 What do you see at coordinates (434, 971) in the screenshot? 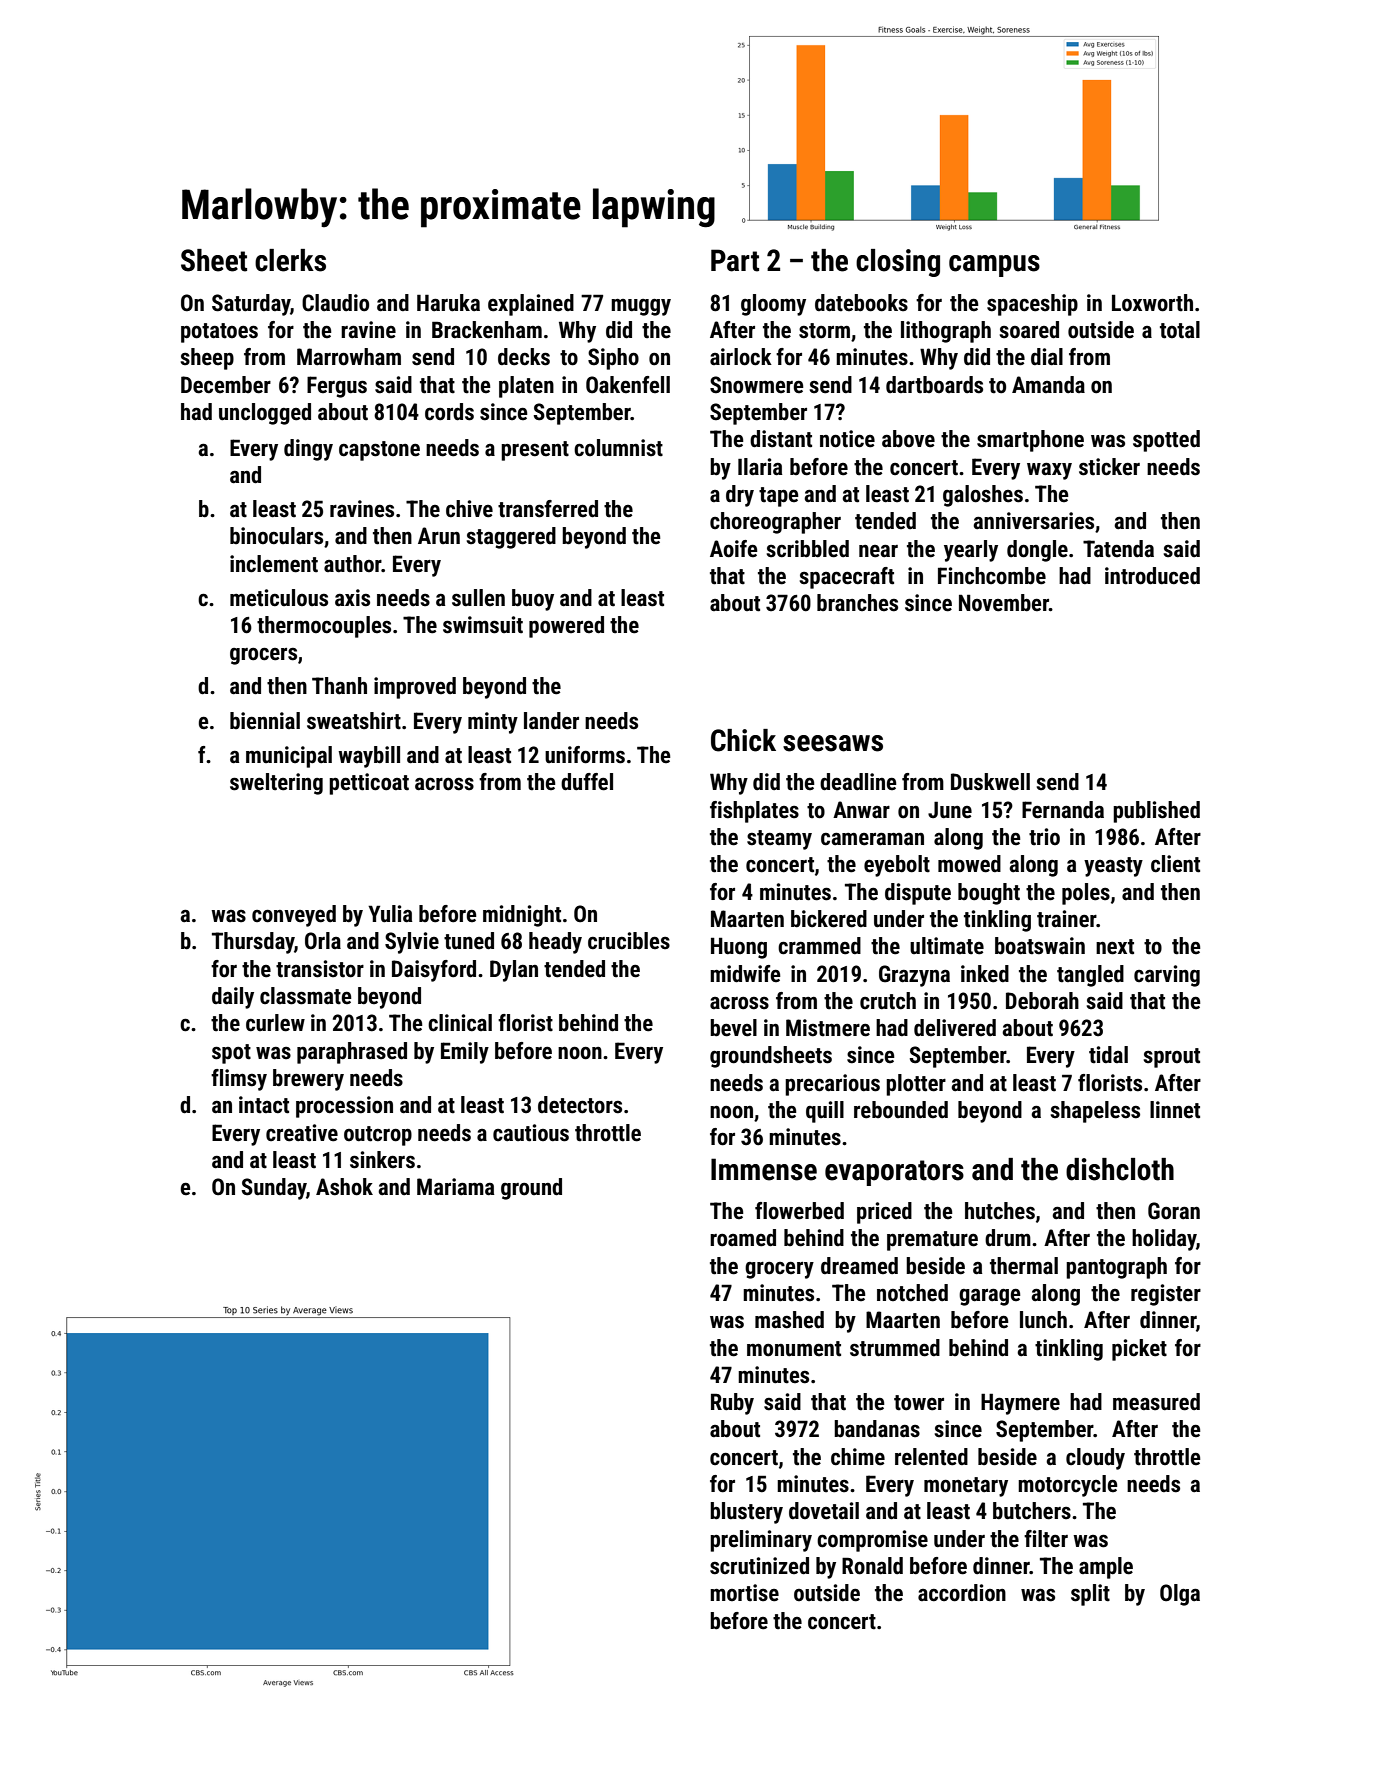
I see `Daisyford` at bounding box center [434, 971].
